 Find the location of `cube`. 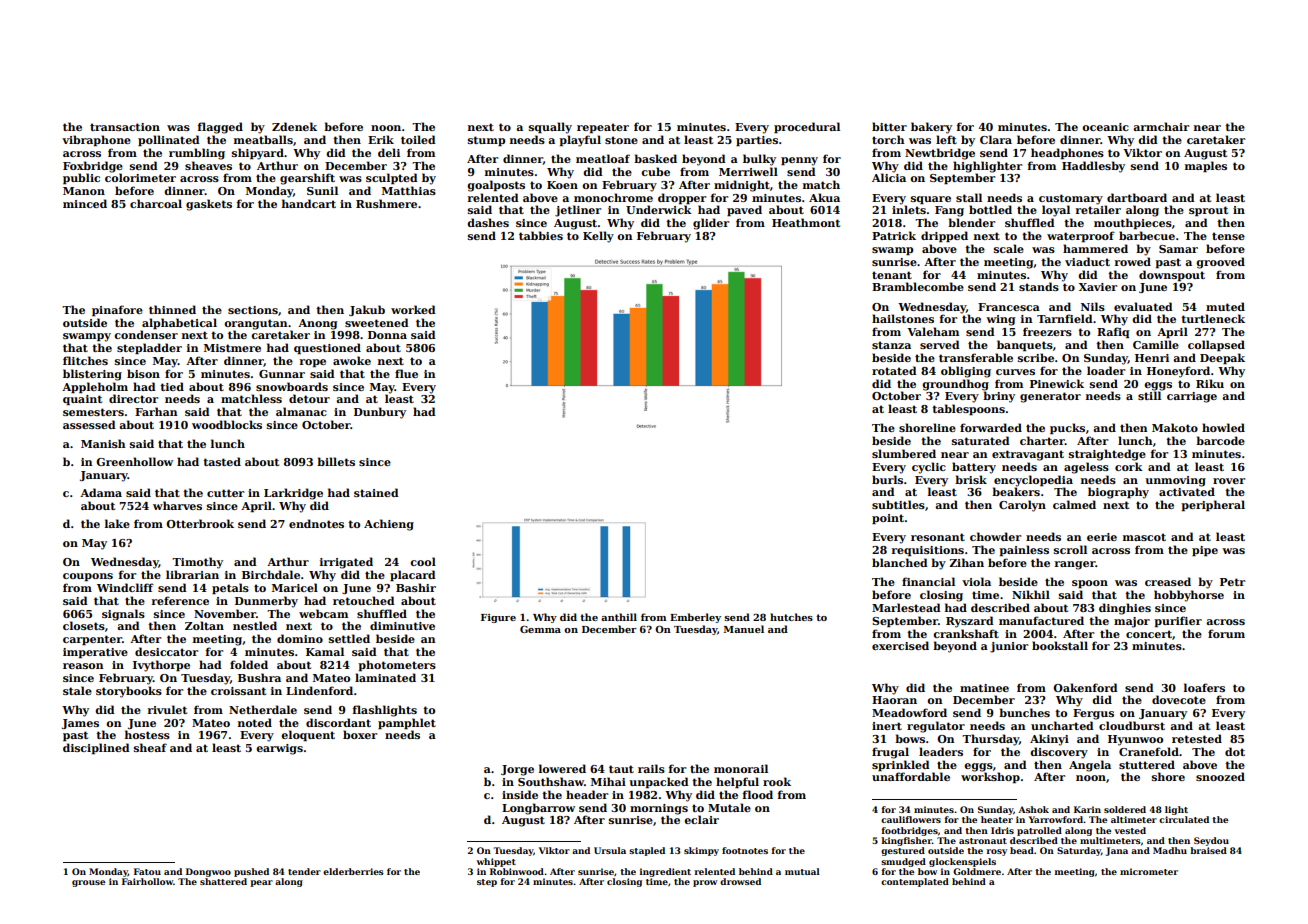

cube is located at coordinates (655, 171).
